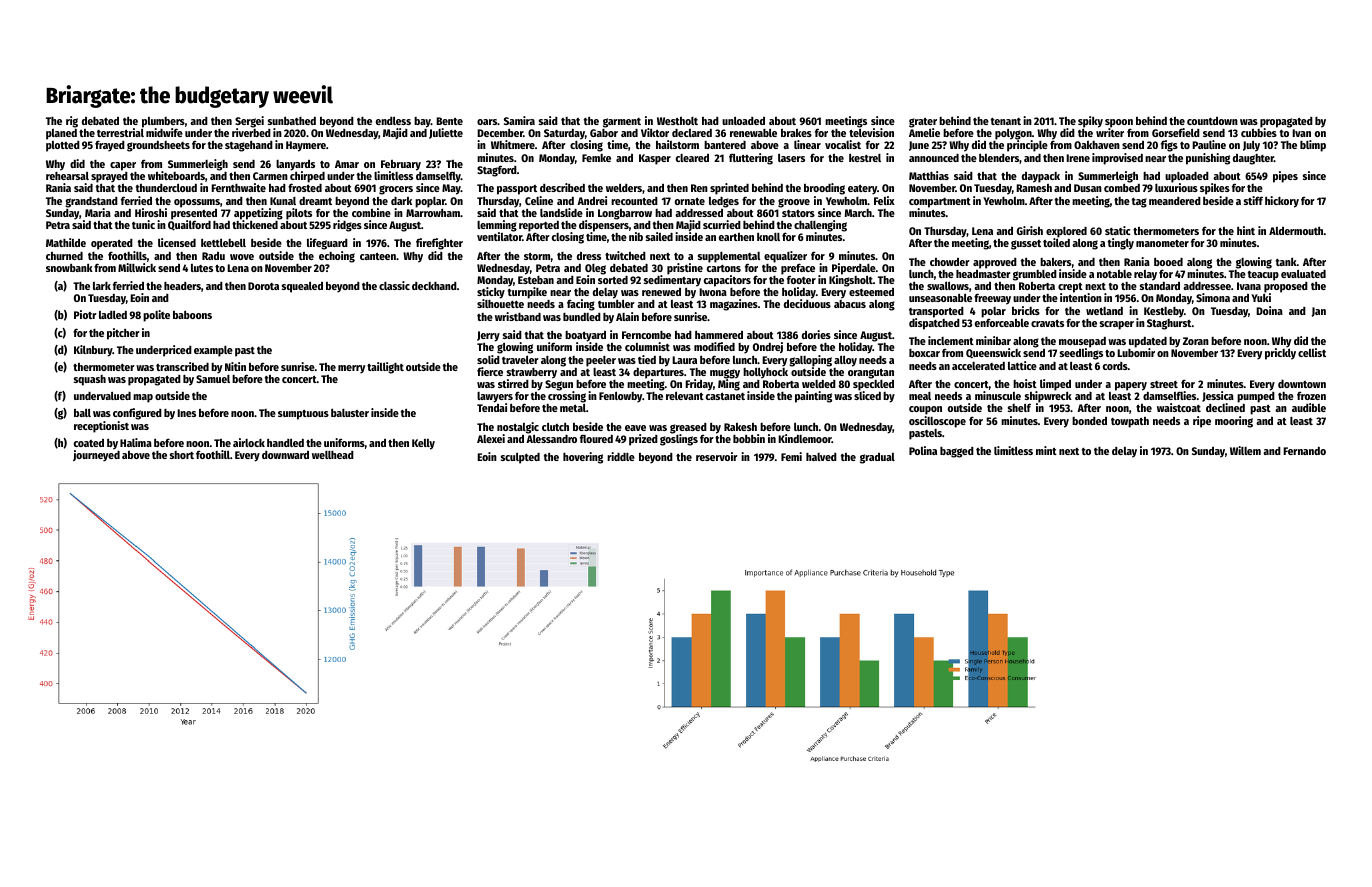 This screenshot has height=887, width=1372. Describe the element at coordinates (679, 440) in the screenshot. I see `goslings` at that location.
